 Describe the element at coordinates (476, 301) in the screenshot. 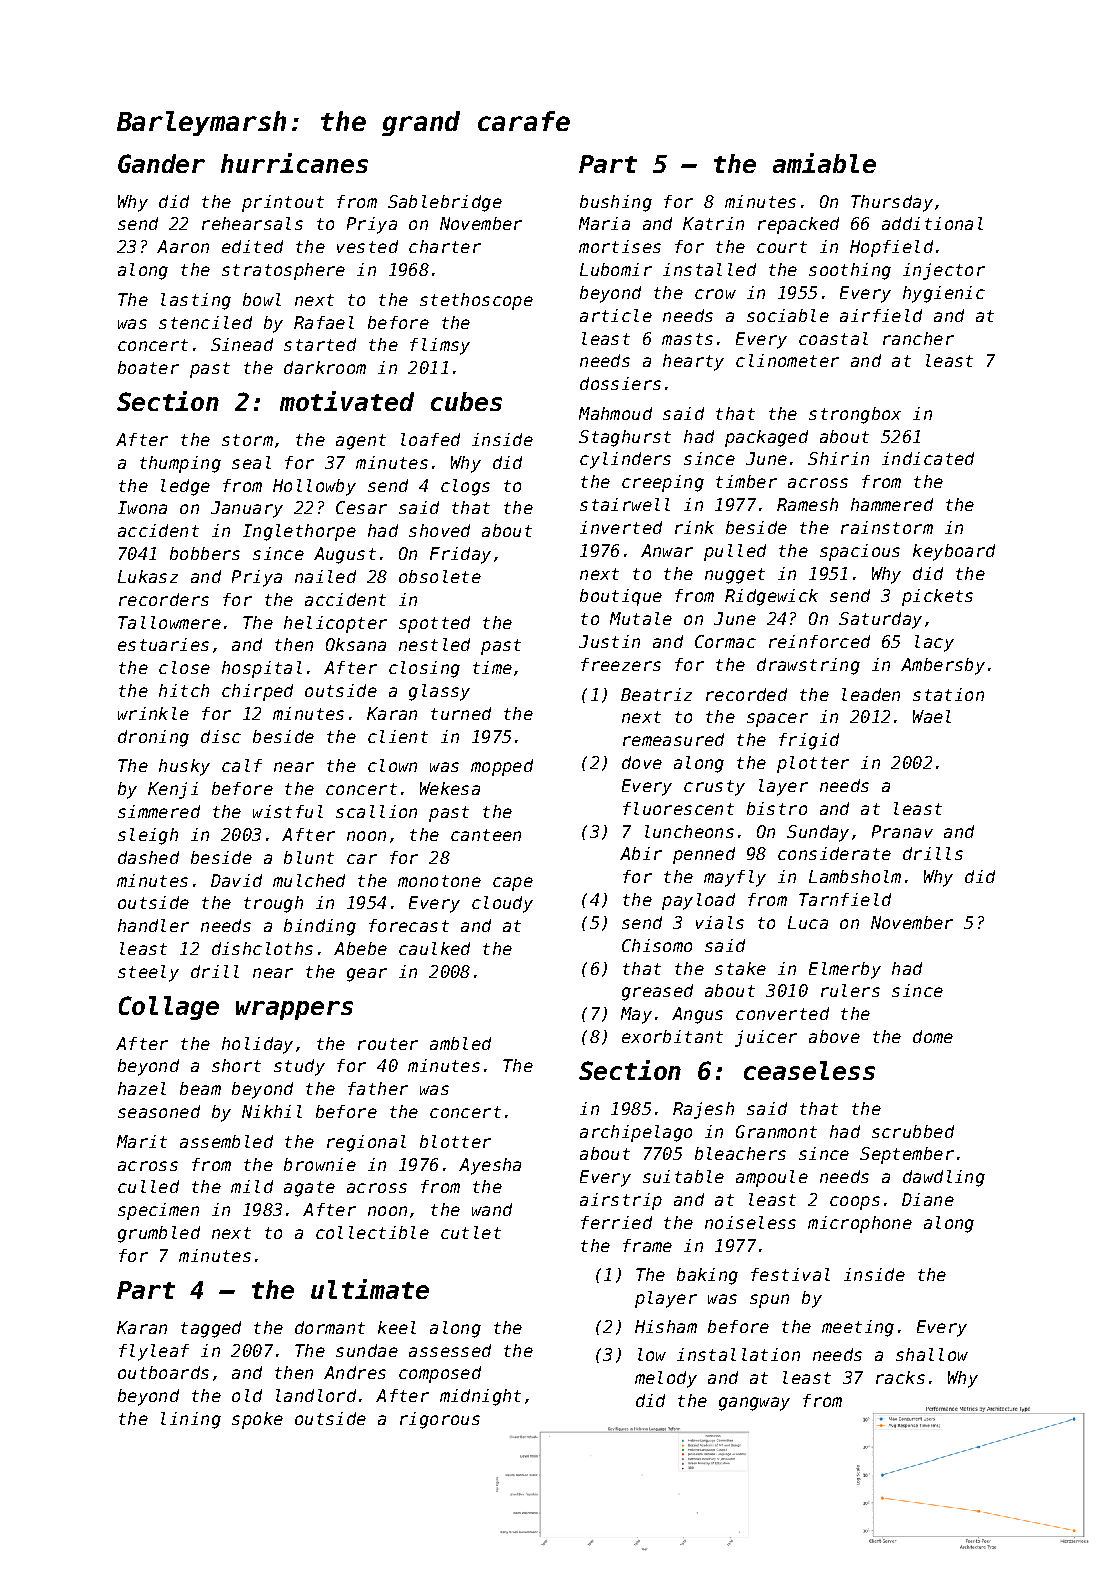

I see `stethoscope` at that location.
